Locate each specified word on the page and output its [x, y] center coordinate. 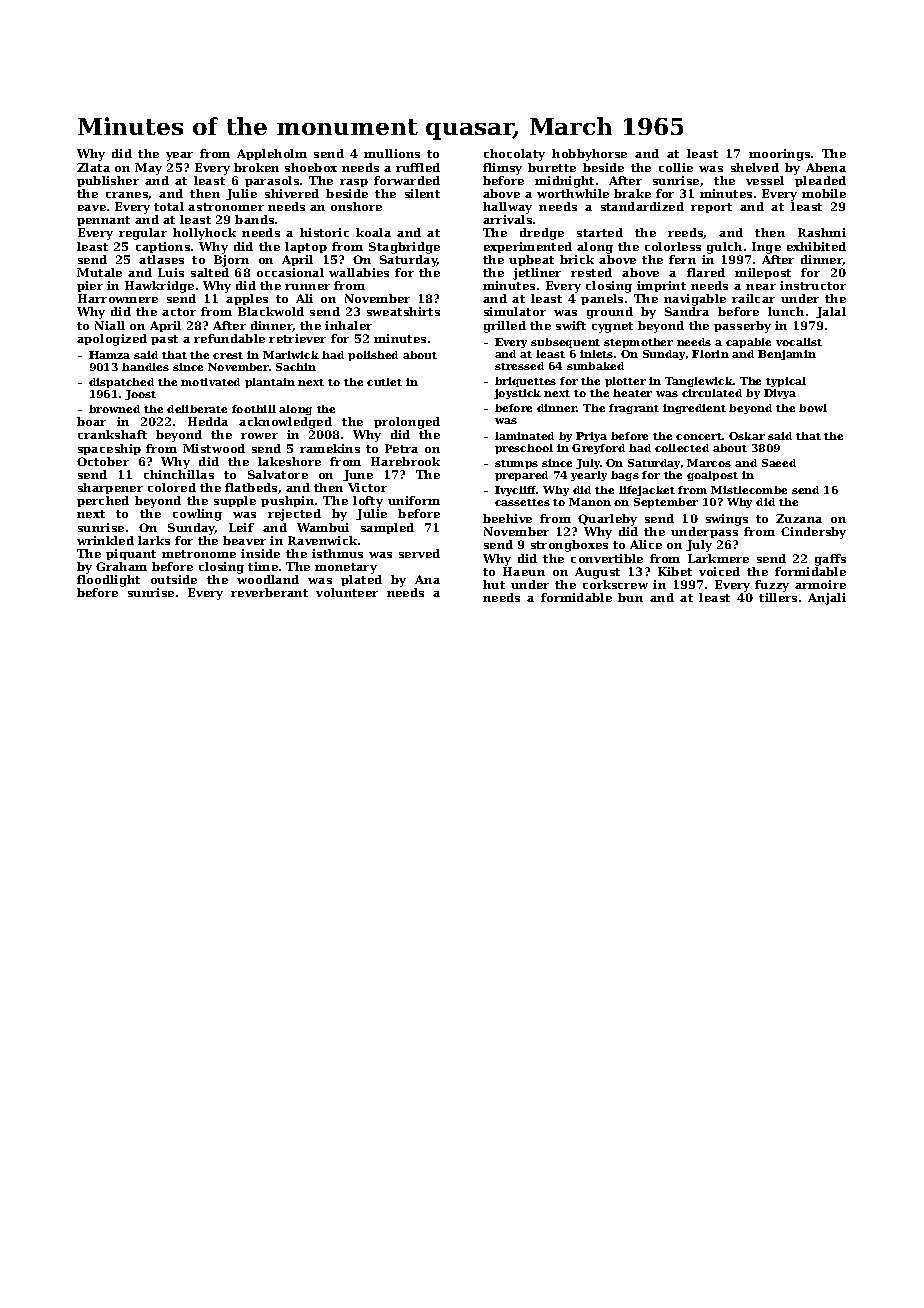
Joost [140, 395]
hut [494, 584]
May [148, 169]
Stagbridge [404, 248]
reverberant [269, 592]
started [600, 232]
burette [552, 167]
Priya [591, 437]
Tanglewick [699, 382]
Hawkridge [159, 287]
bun [630, 597]
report [711, 208]
